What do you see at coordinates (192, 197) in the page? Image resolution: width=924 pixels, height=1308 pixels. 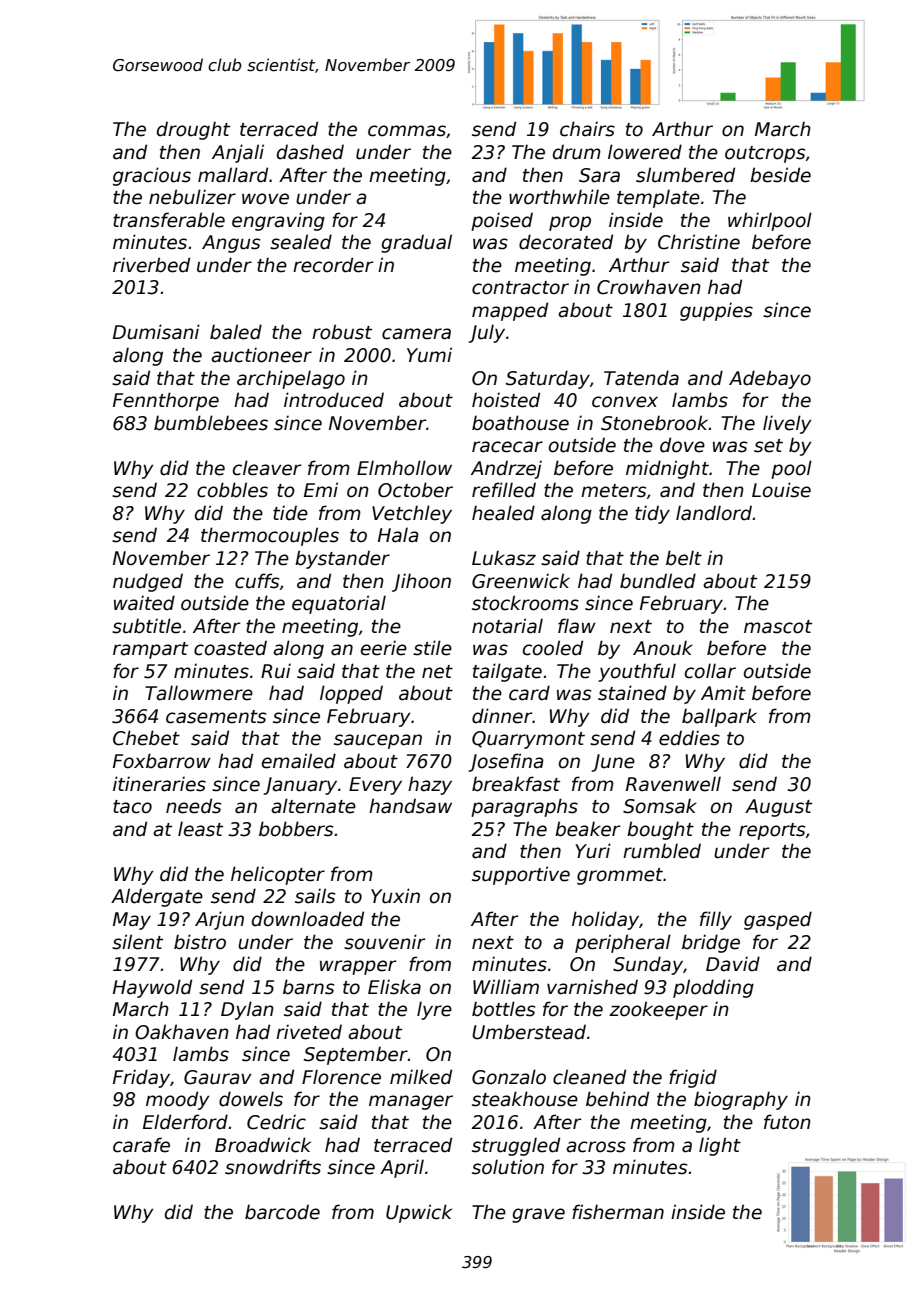 I see `nebulizer` at bounding box center [192, 197].
